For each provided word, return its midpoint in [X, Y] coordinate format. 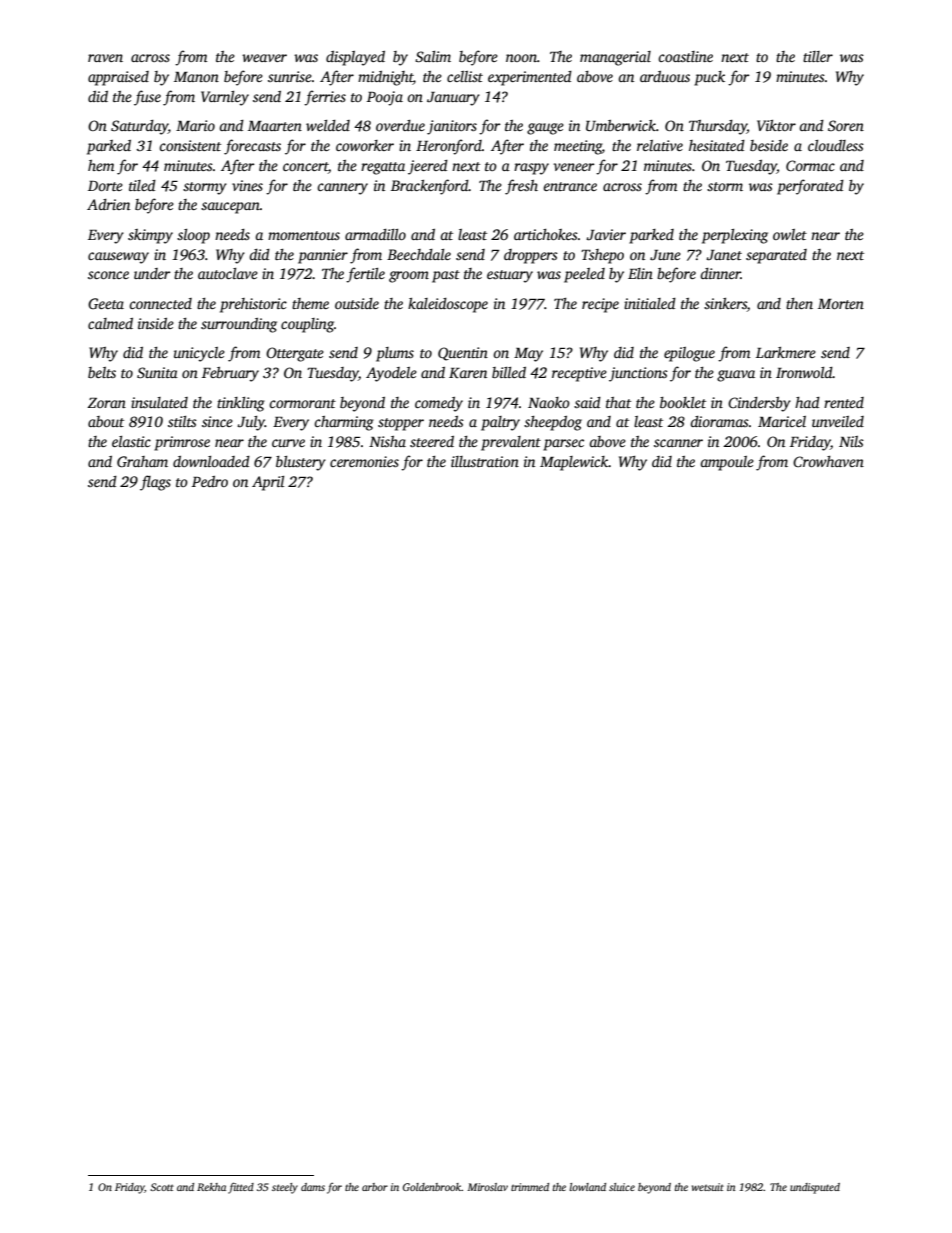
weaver [264, 58]
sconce [108, 275]
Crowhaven [828, 461]
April [268, 483]
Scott [162, 1187]
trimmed [530, 1187]
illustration [485, 461]
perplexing [735, 236]
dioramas [719, 421]
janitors [452, 127]
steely [285, 1188]
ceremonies [364, 461]
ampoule [727, 463]
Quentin [463, 354]
